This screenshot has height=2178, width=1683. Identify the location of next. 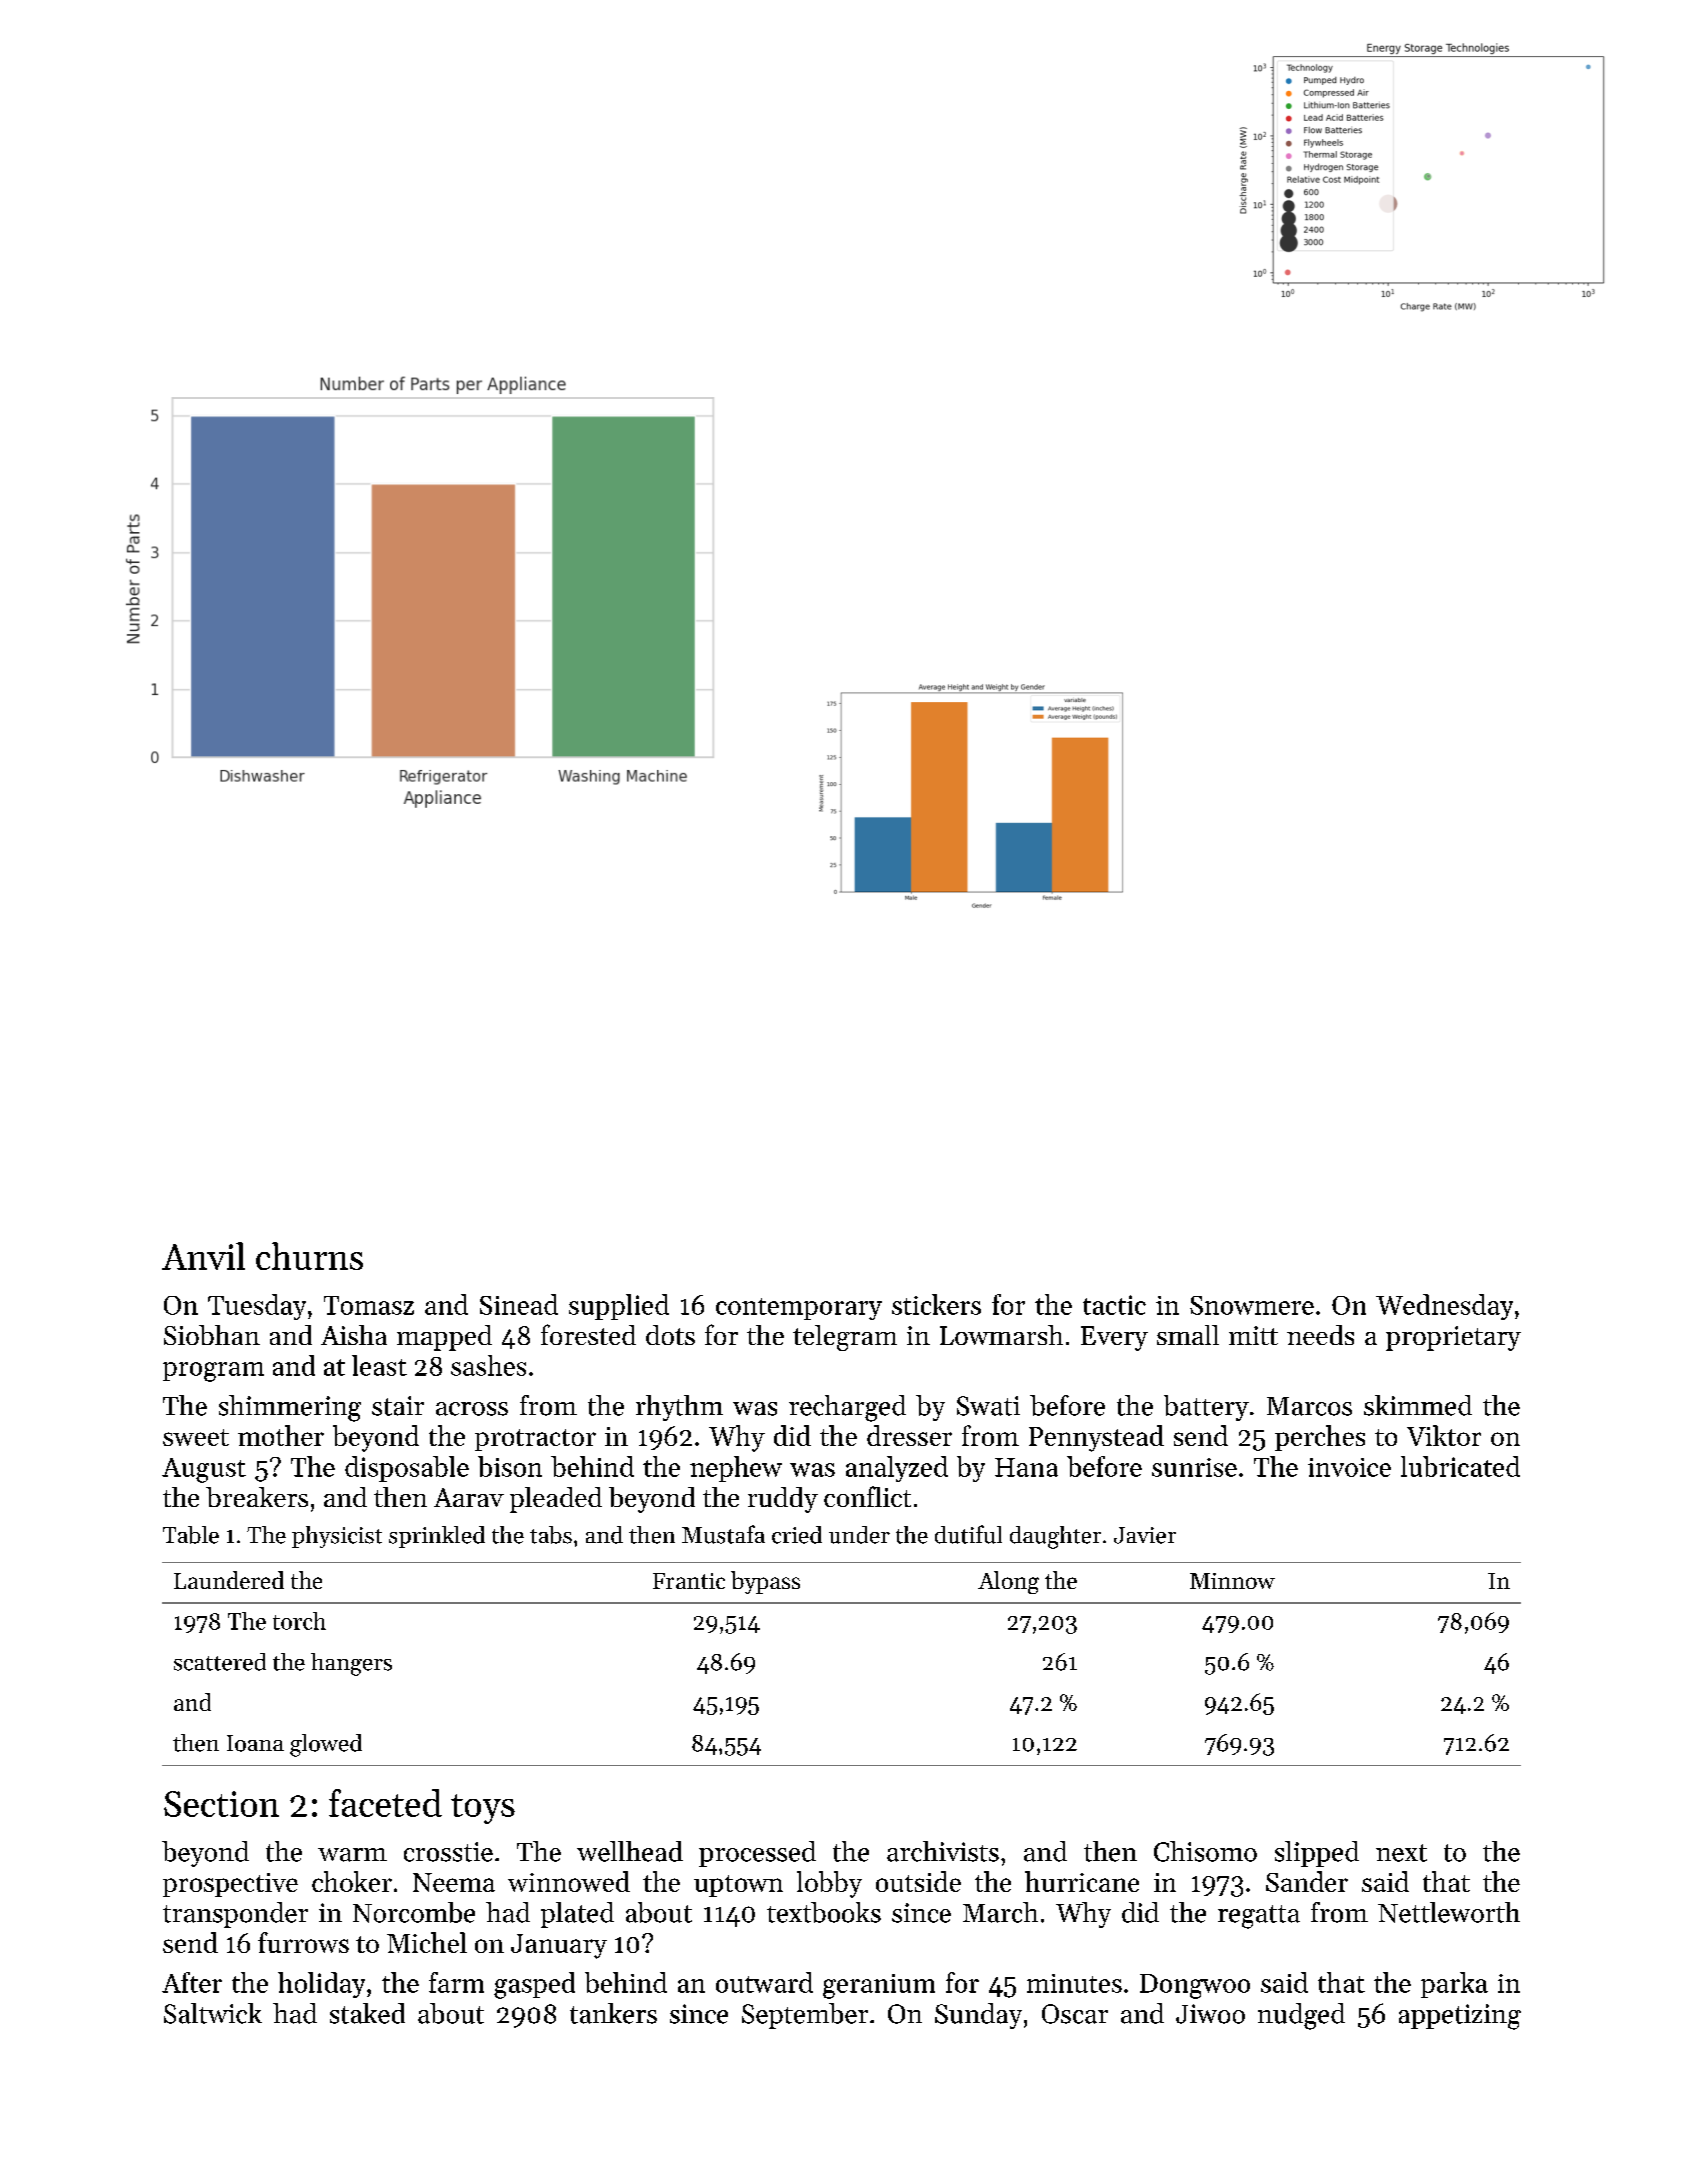
(1401, 1853).
